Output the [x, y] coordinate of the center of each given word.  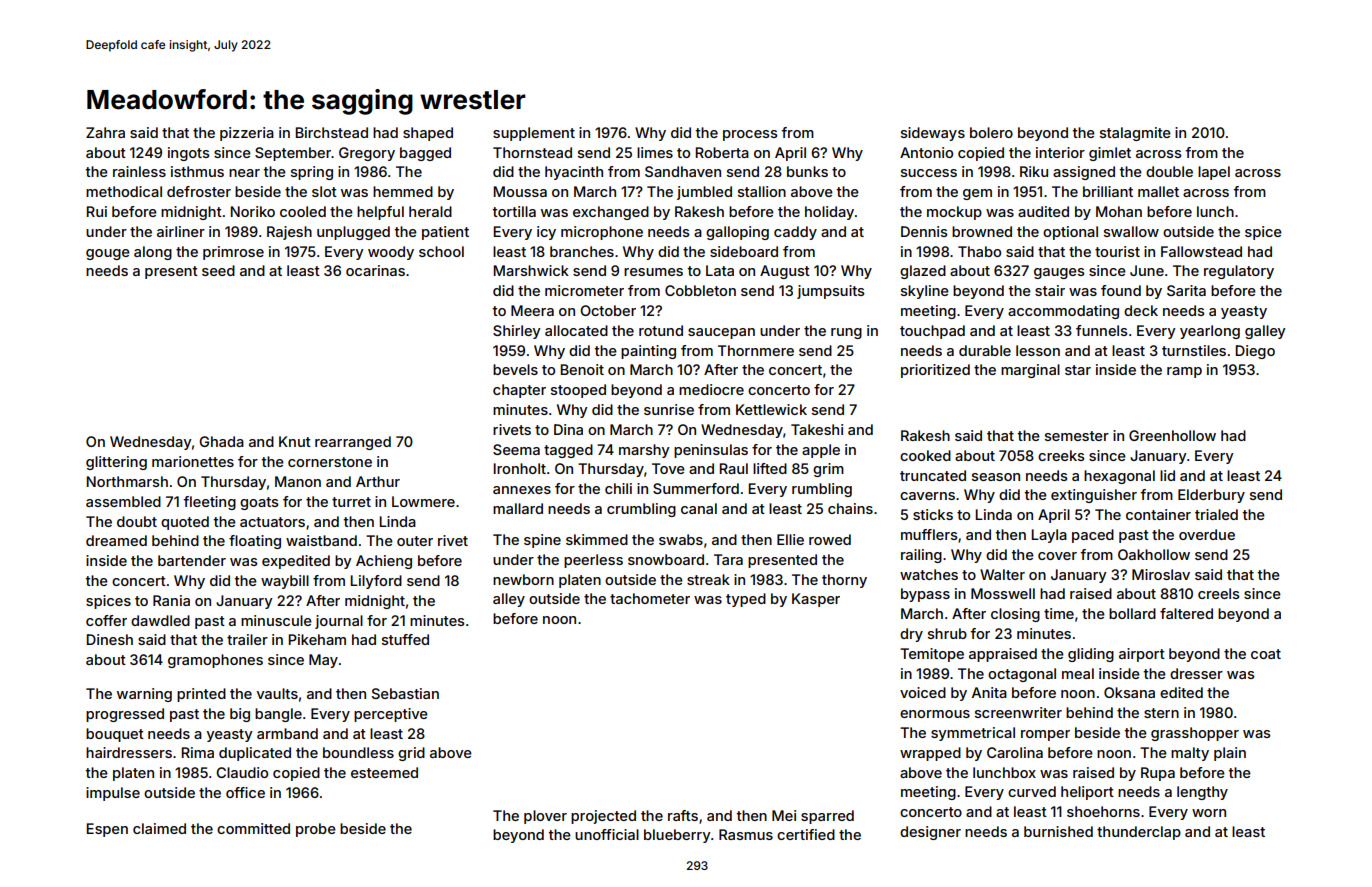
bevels [515, 369]
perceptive [391, 715]
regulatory [1239, 272]
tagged [568, 451]
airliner [181, 231]
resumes [653, 272]
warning [144, 695]
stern [1161, 713]
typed [746, 600]
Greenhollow [1172, 435]
